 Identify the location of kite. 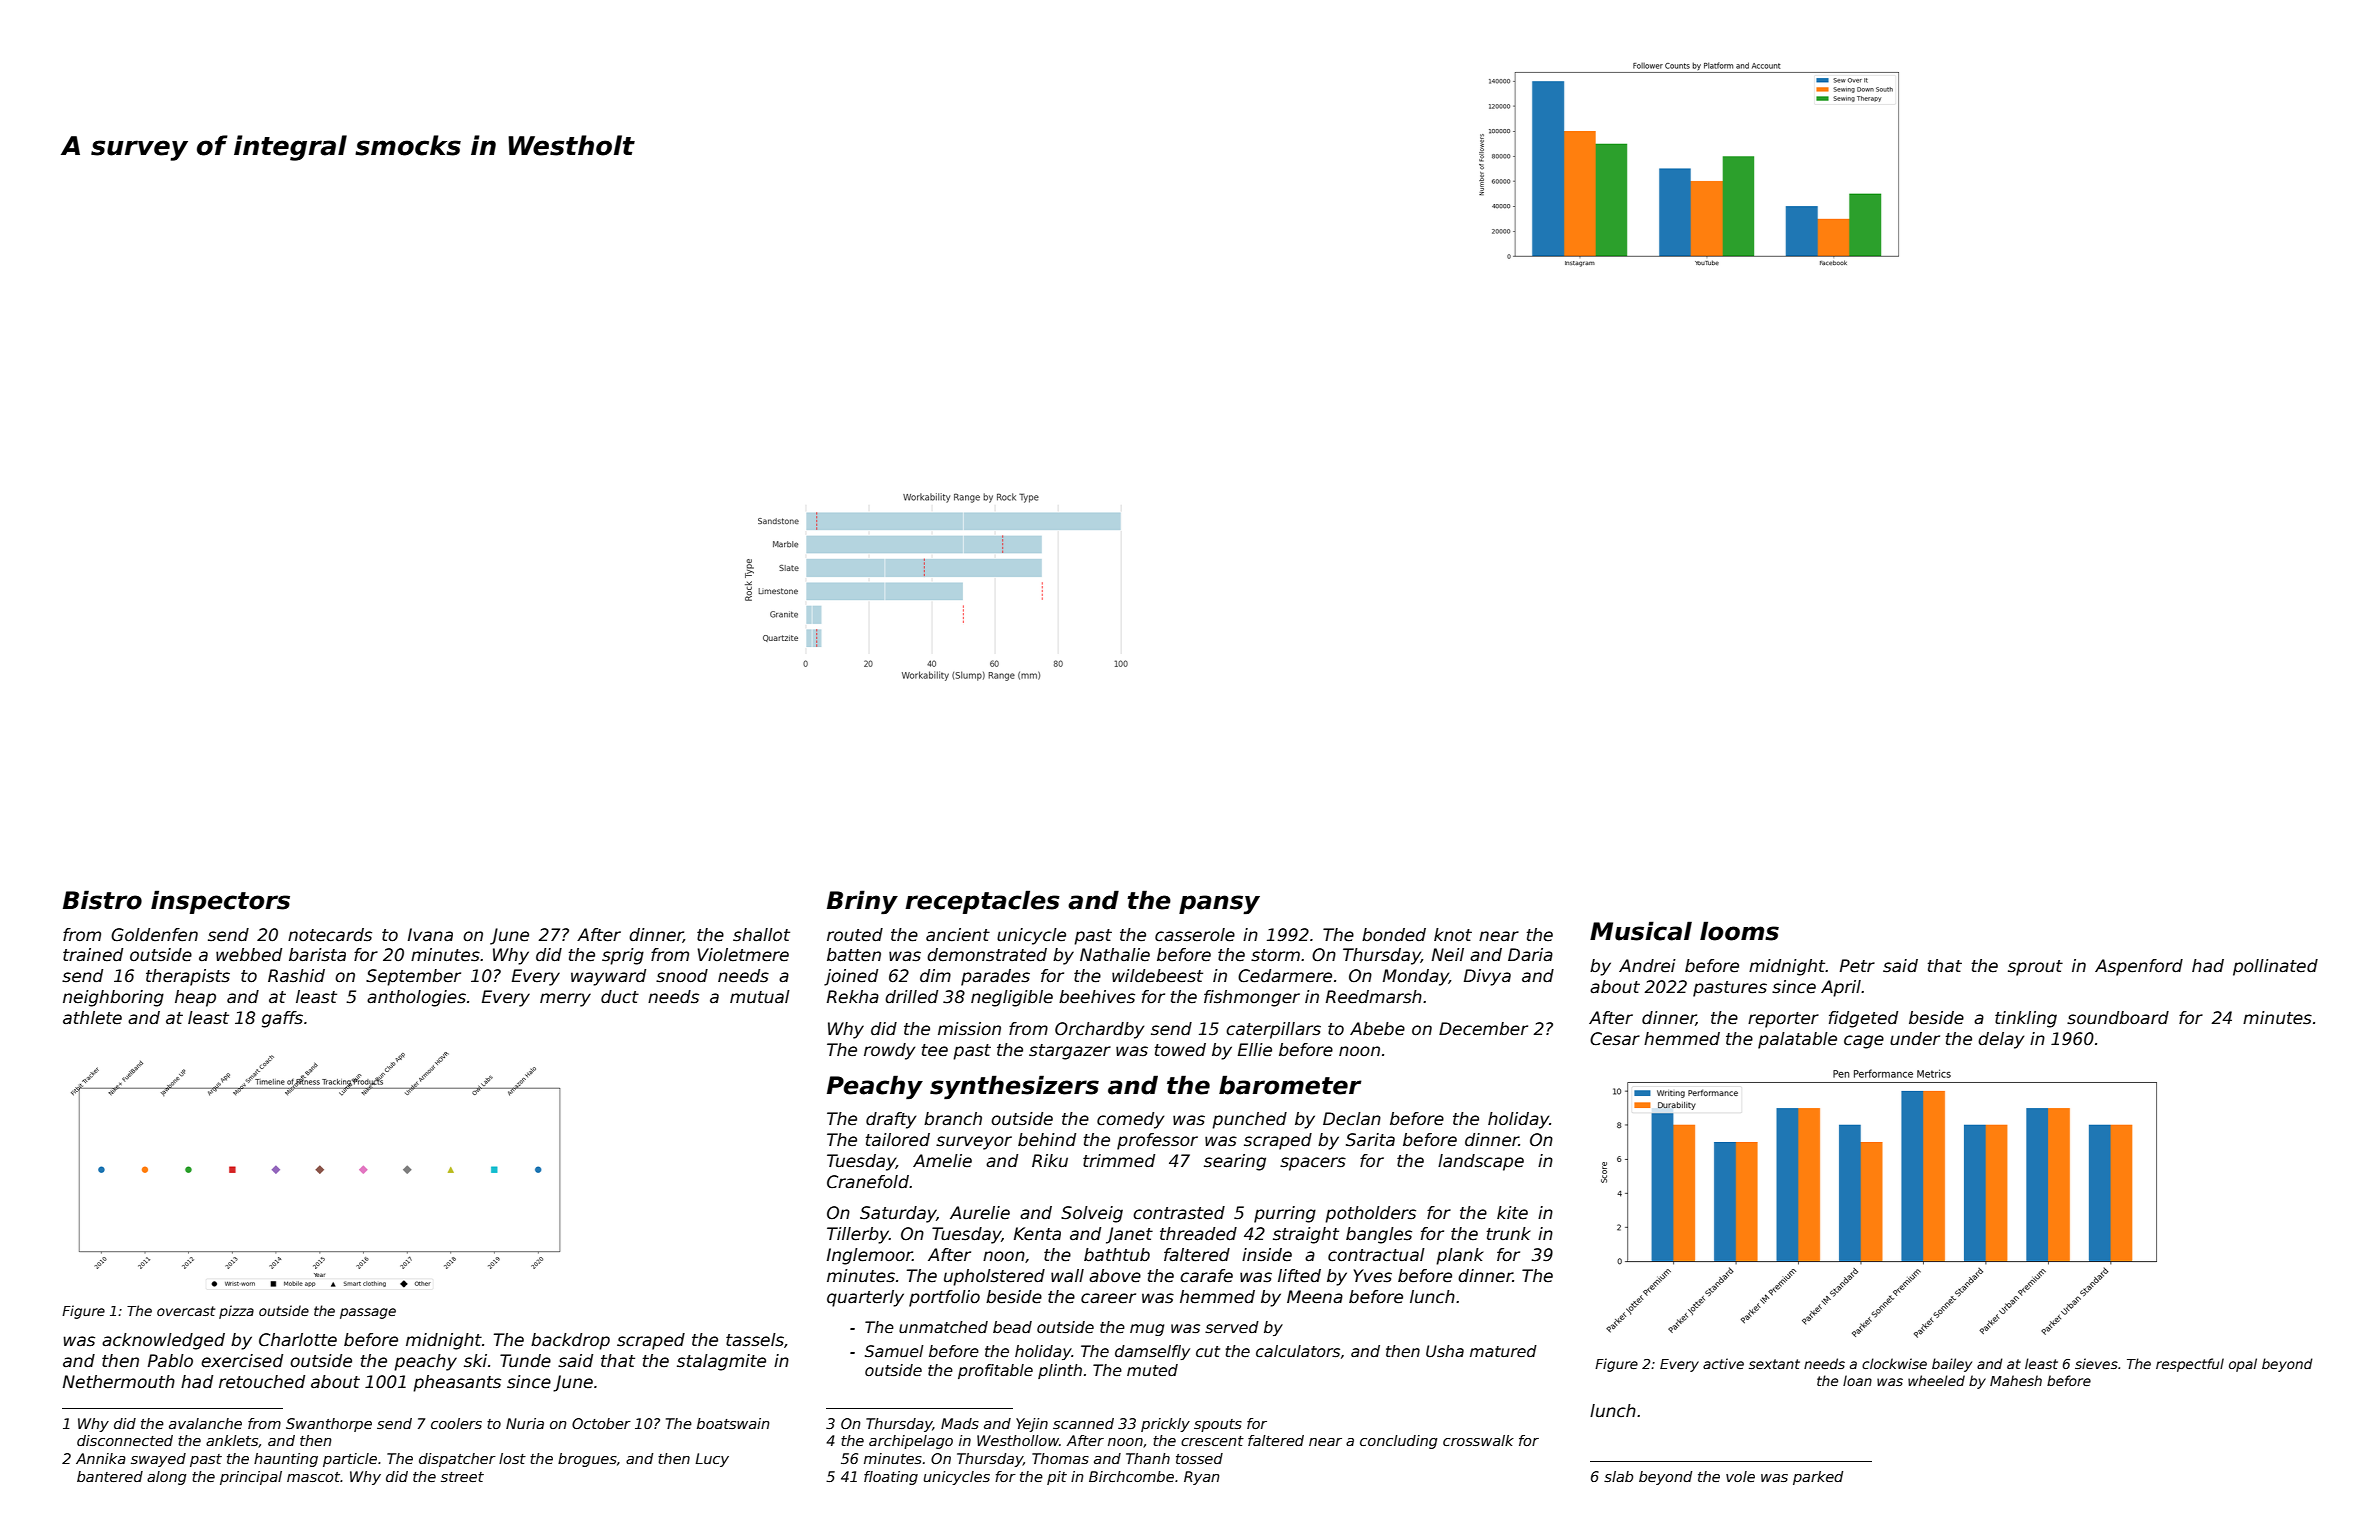
(1512, 1213).
